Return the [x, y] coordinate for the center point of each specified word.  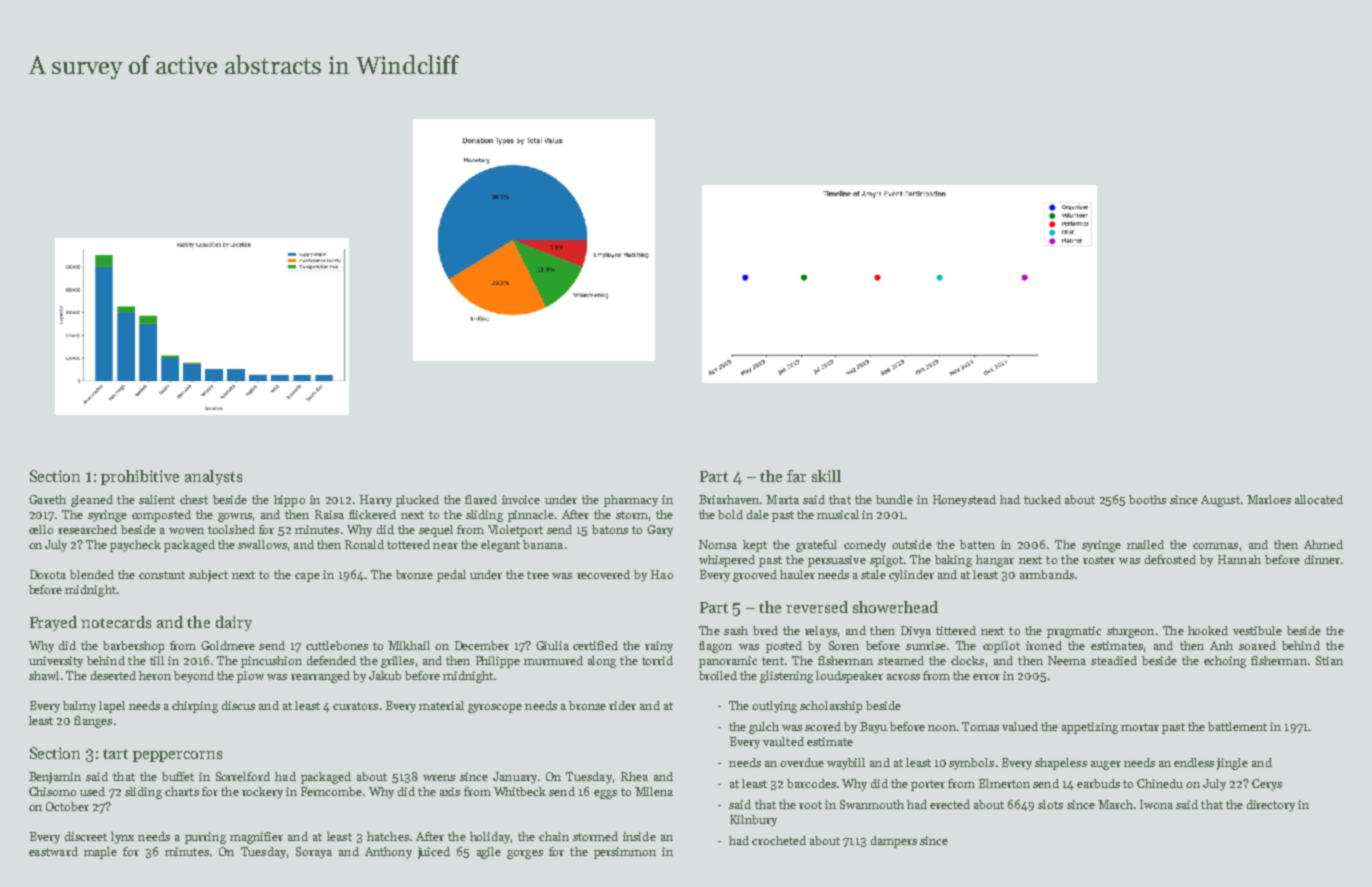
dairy [234, 623]
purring [205, 838]
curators [355, 706]
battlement [1237, 726]
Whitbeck [520, 791]
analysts [213, 477]
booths [1147, 499]
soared [1257, 645]
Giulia [552, 645]
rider [622, 705]
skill [826, 476]
